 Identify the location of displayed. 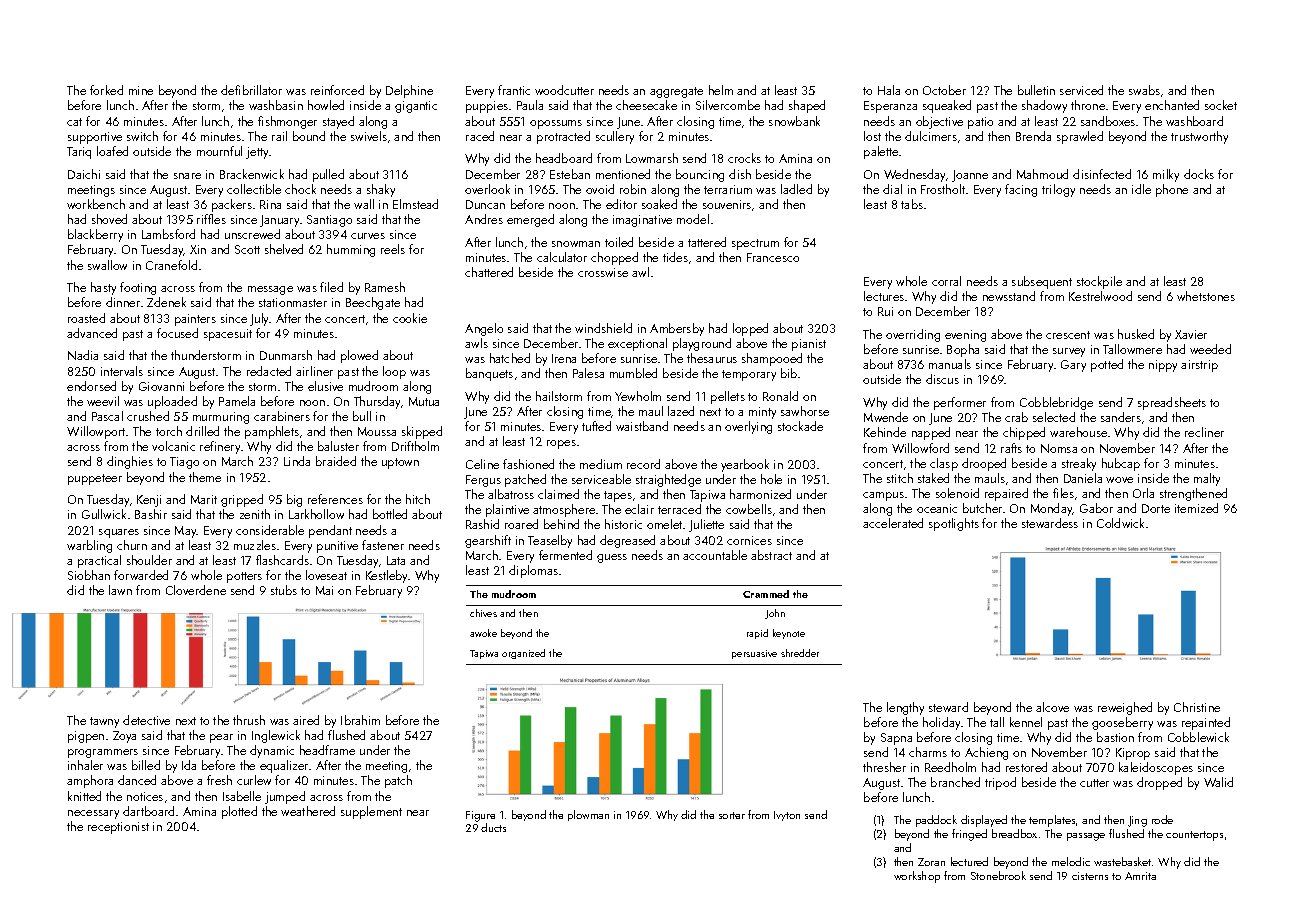
(984, 821).
